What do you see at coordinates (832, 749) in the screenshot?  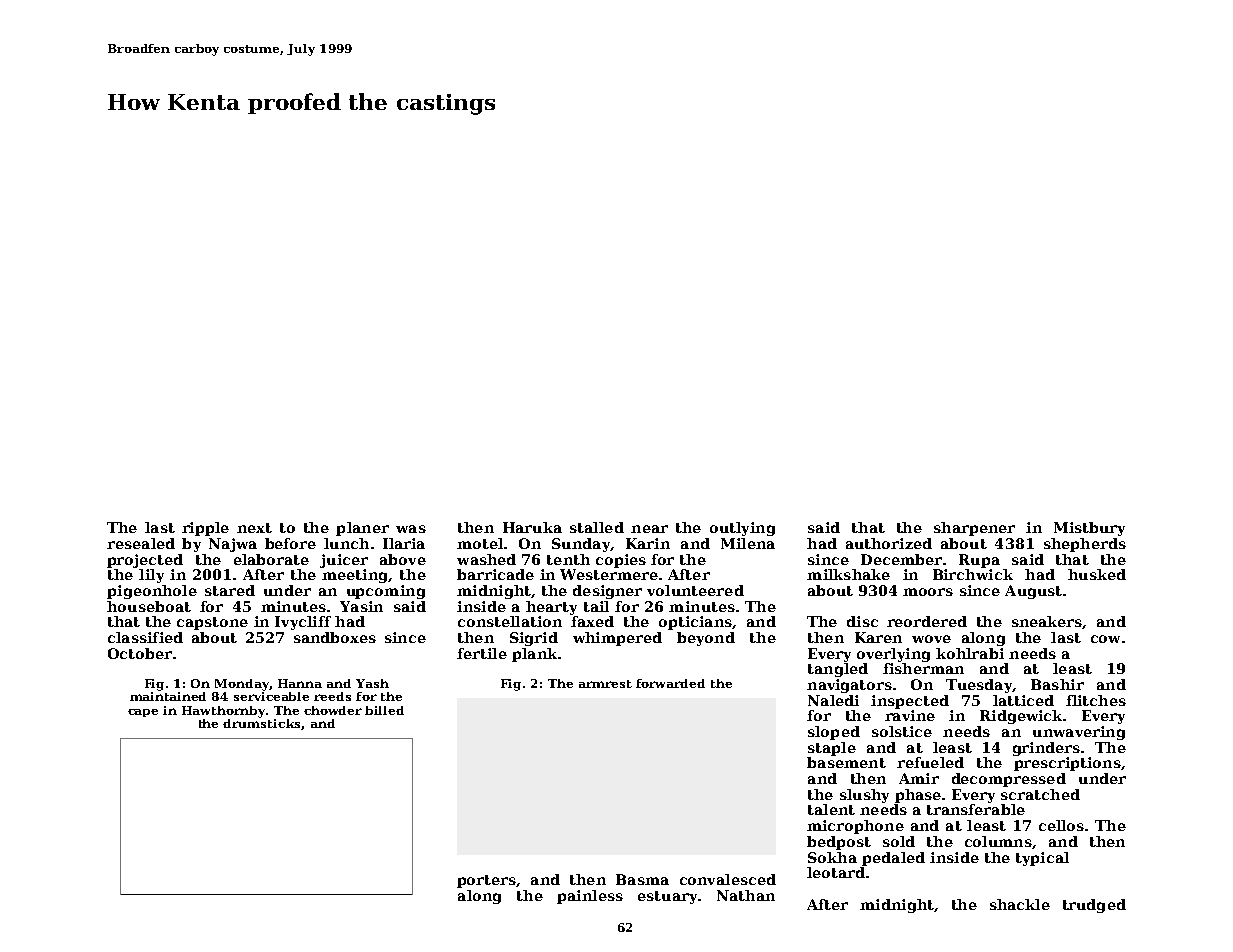 I see `staple` at bounding box center [832, 749].
